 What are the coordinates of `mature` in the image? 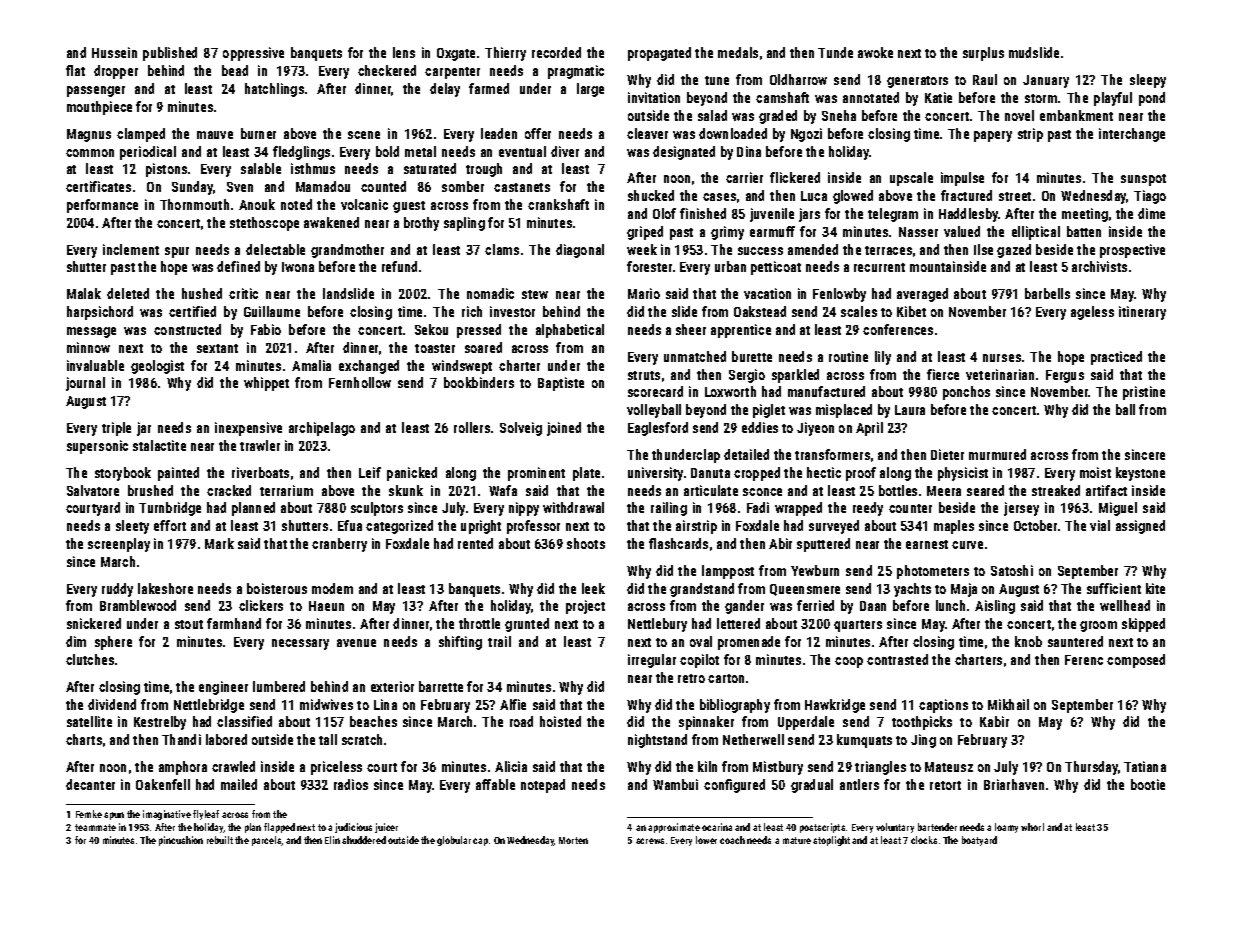 It's located at (797, 840).
